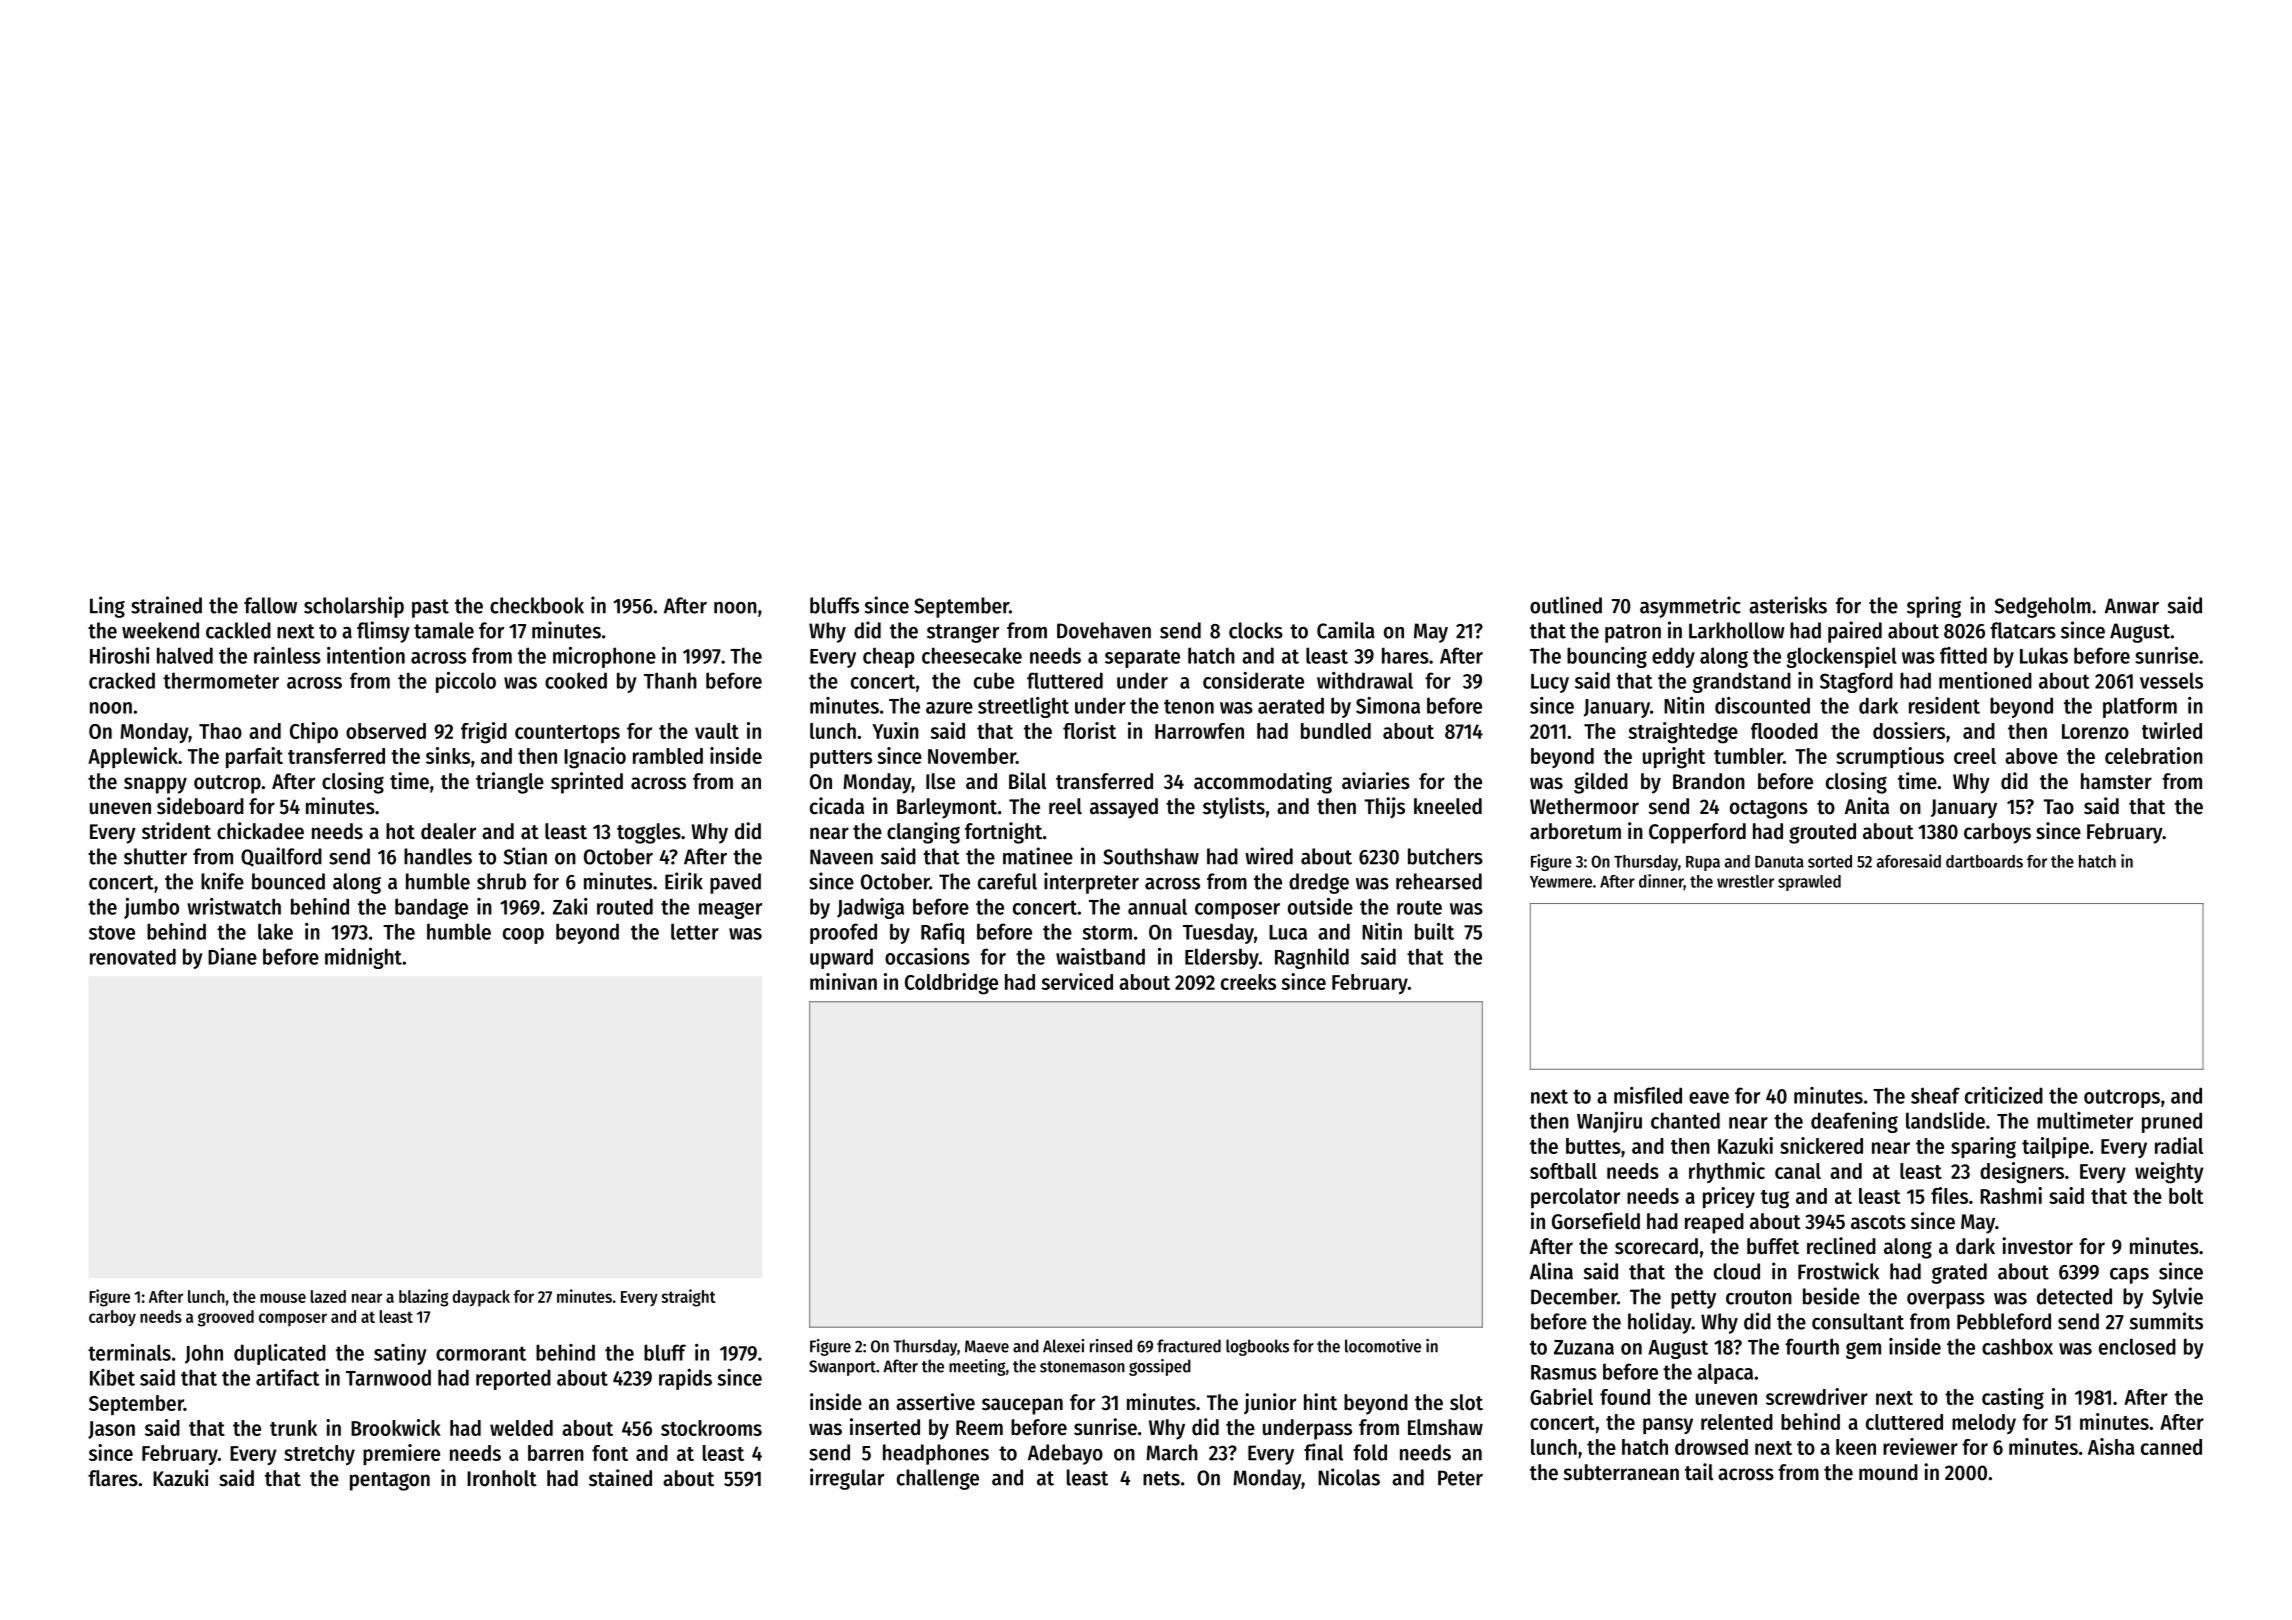 This image has height=1620, width=2292. Describe the element at coordinates (133, 956) in the image. I see `renovated` at that location.
